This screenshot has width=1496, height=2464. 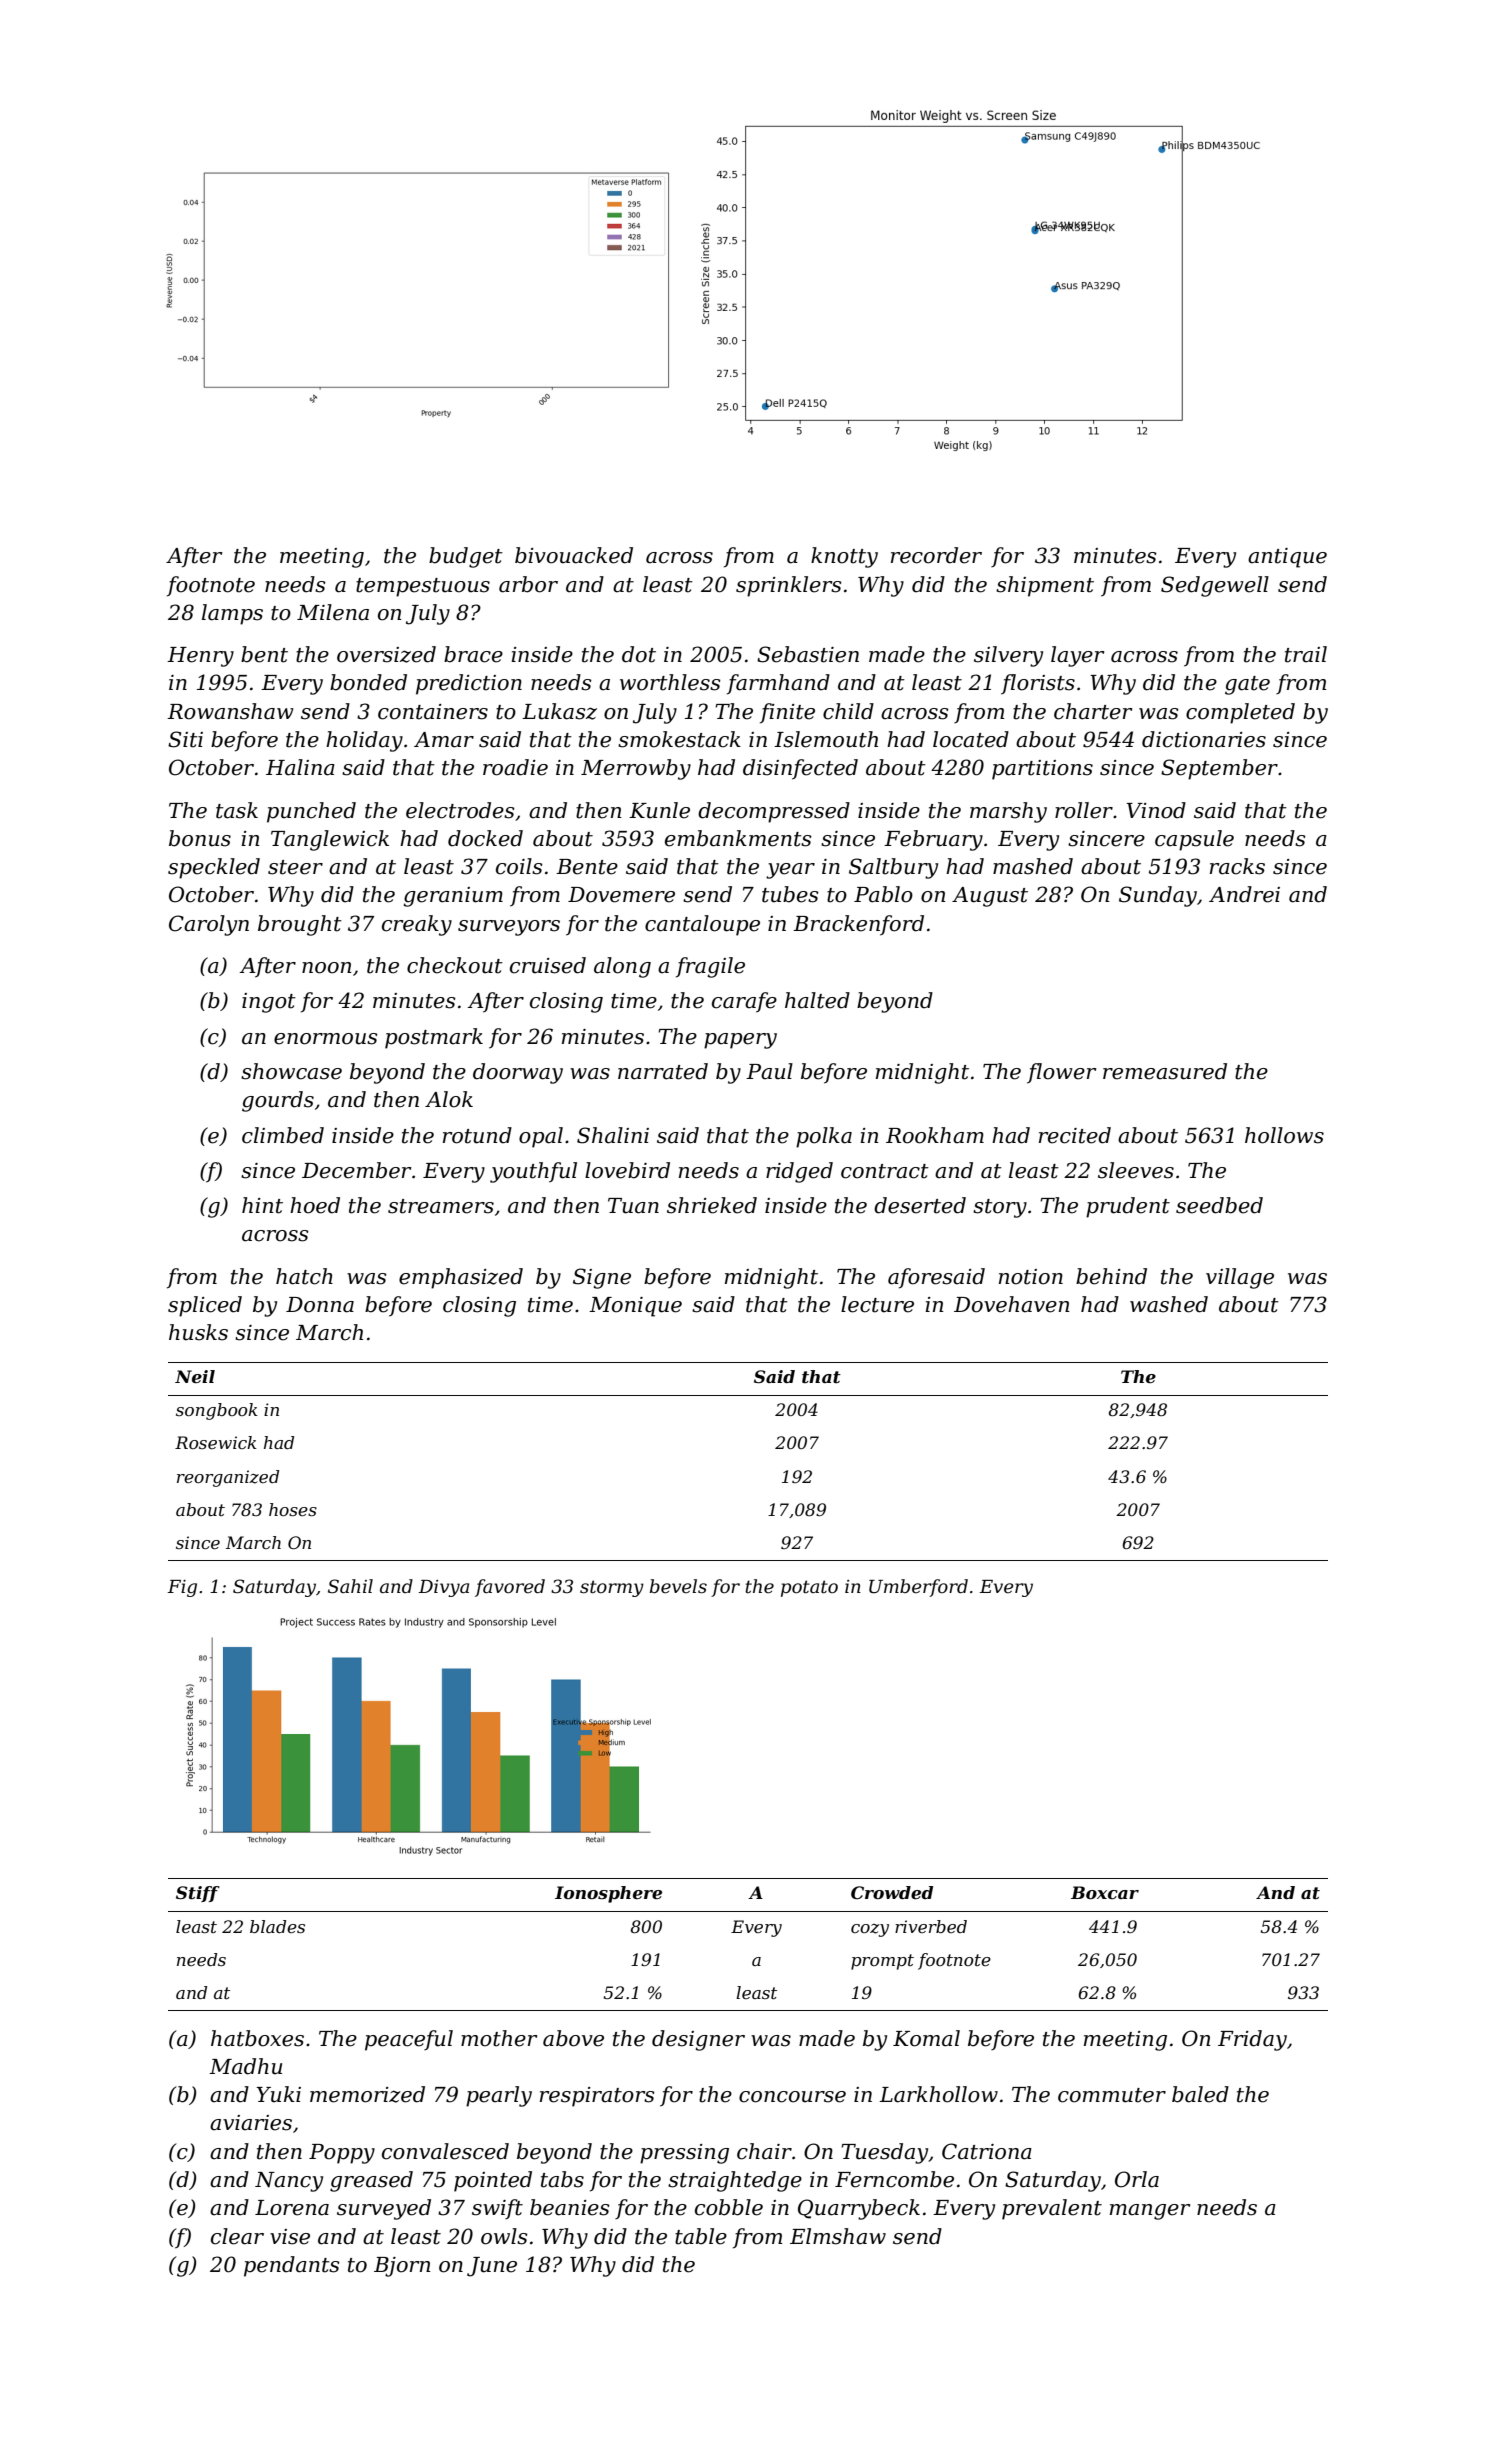 What do you see at coordinates (808, 654) in the screenshot?
I see `Sebastien` at bounding box center [808, 654].
